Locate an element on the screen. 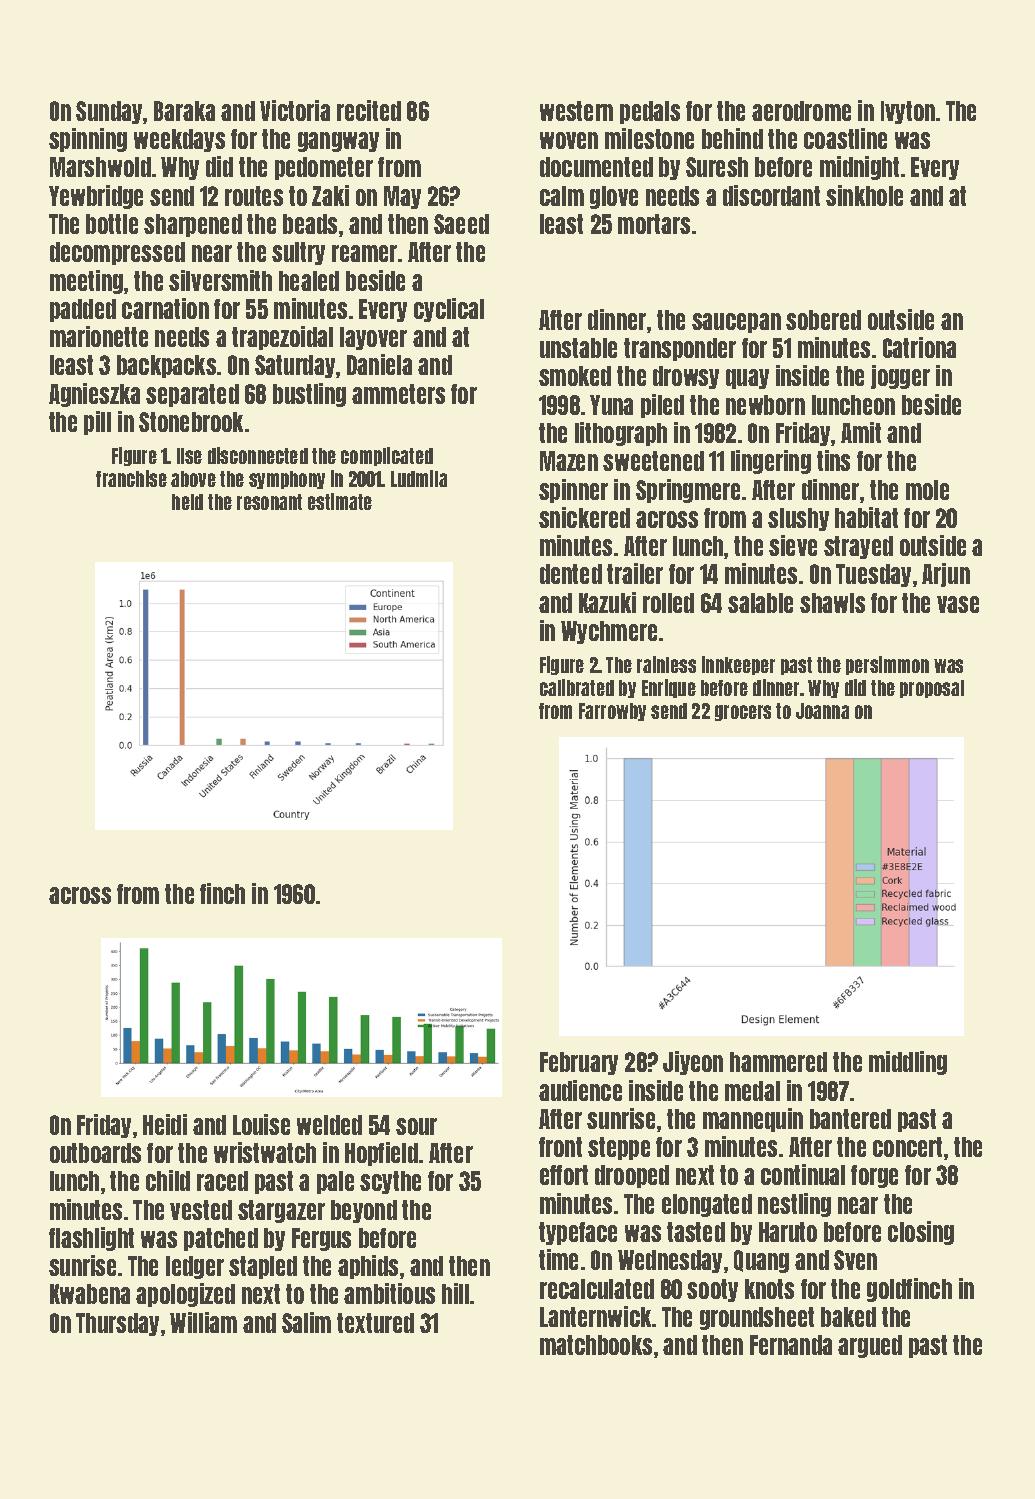 This screenshot has height=1499, width=1035. Ivyton is located at coordinates (908, 112).
